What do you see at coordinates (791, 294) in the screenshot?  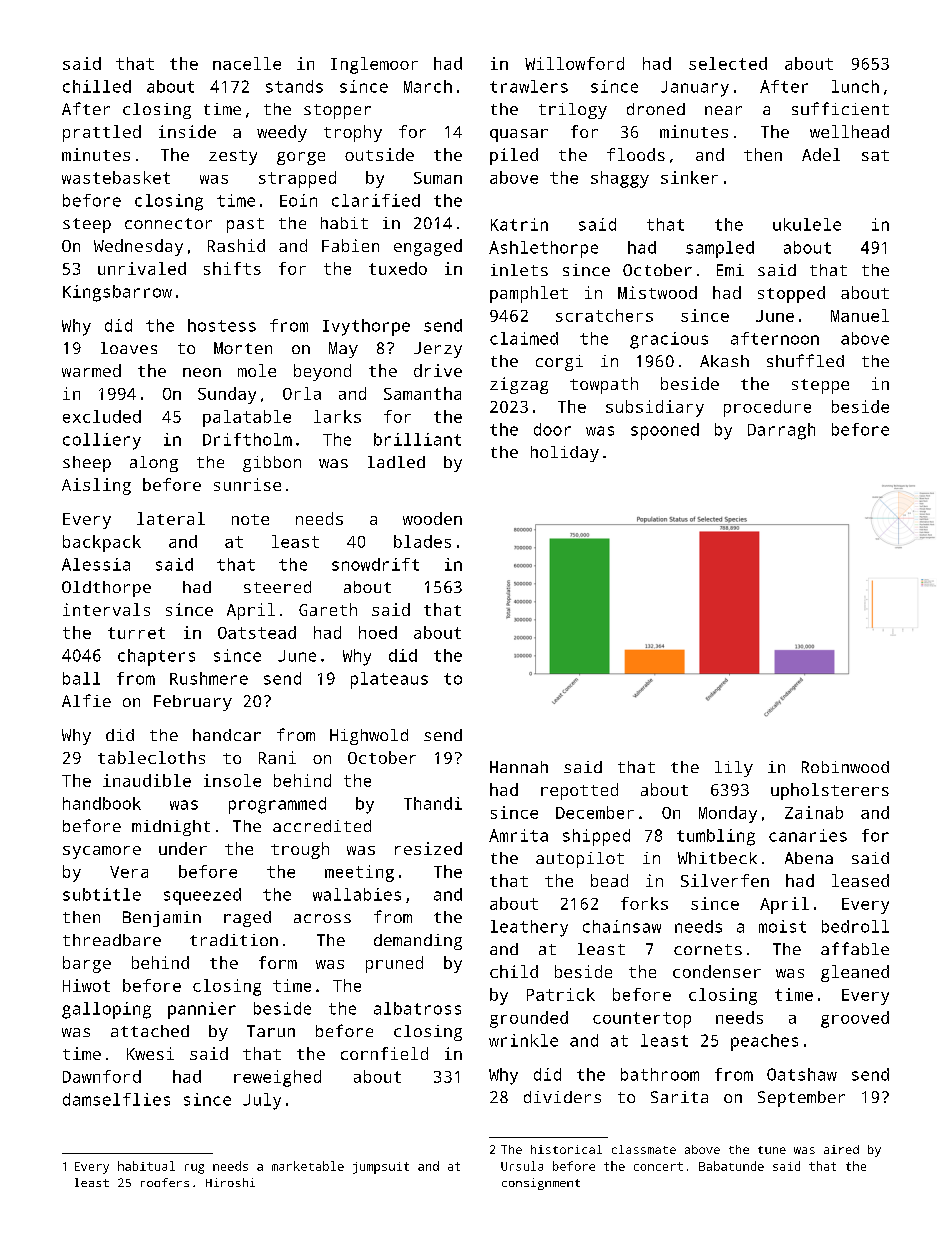 I see `stopped` at bounding box center [791, 294].
